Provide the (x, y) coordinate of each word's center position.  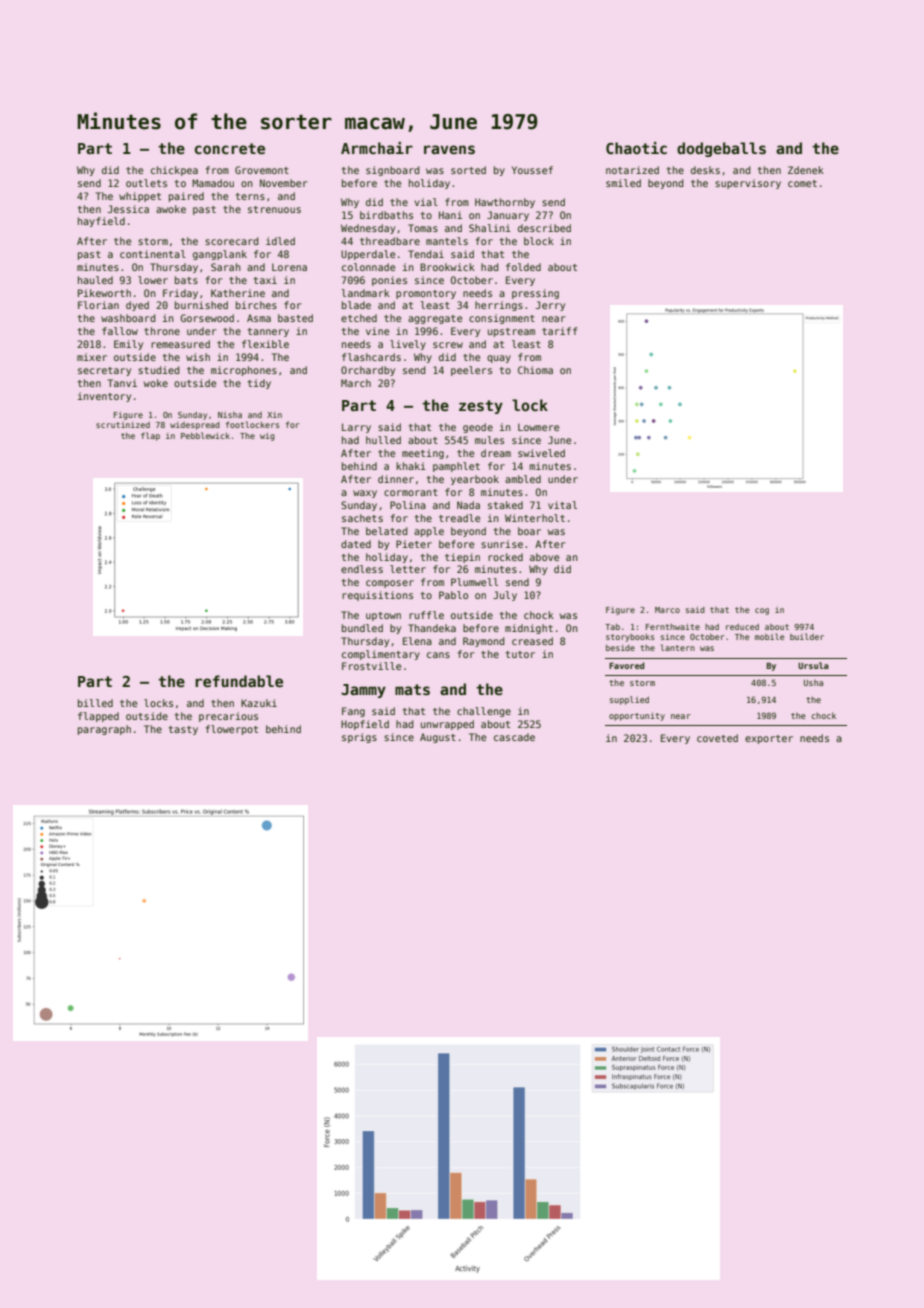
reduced (742, 627)
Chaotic (636, 148)
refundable (239, 681)
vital (562, 505)
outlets (146, 183)
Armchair (377, 148)
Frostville (371, 666)
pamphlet (456, 467)
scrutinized (123, 425)
